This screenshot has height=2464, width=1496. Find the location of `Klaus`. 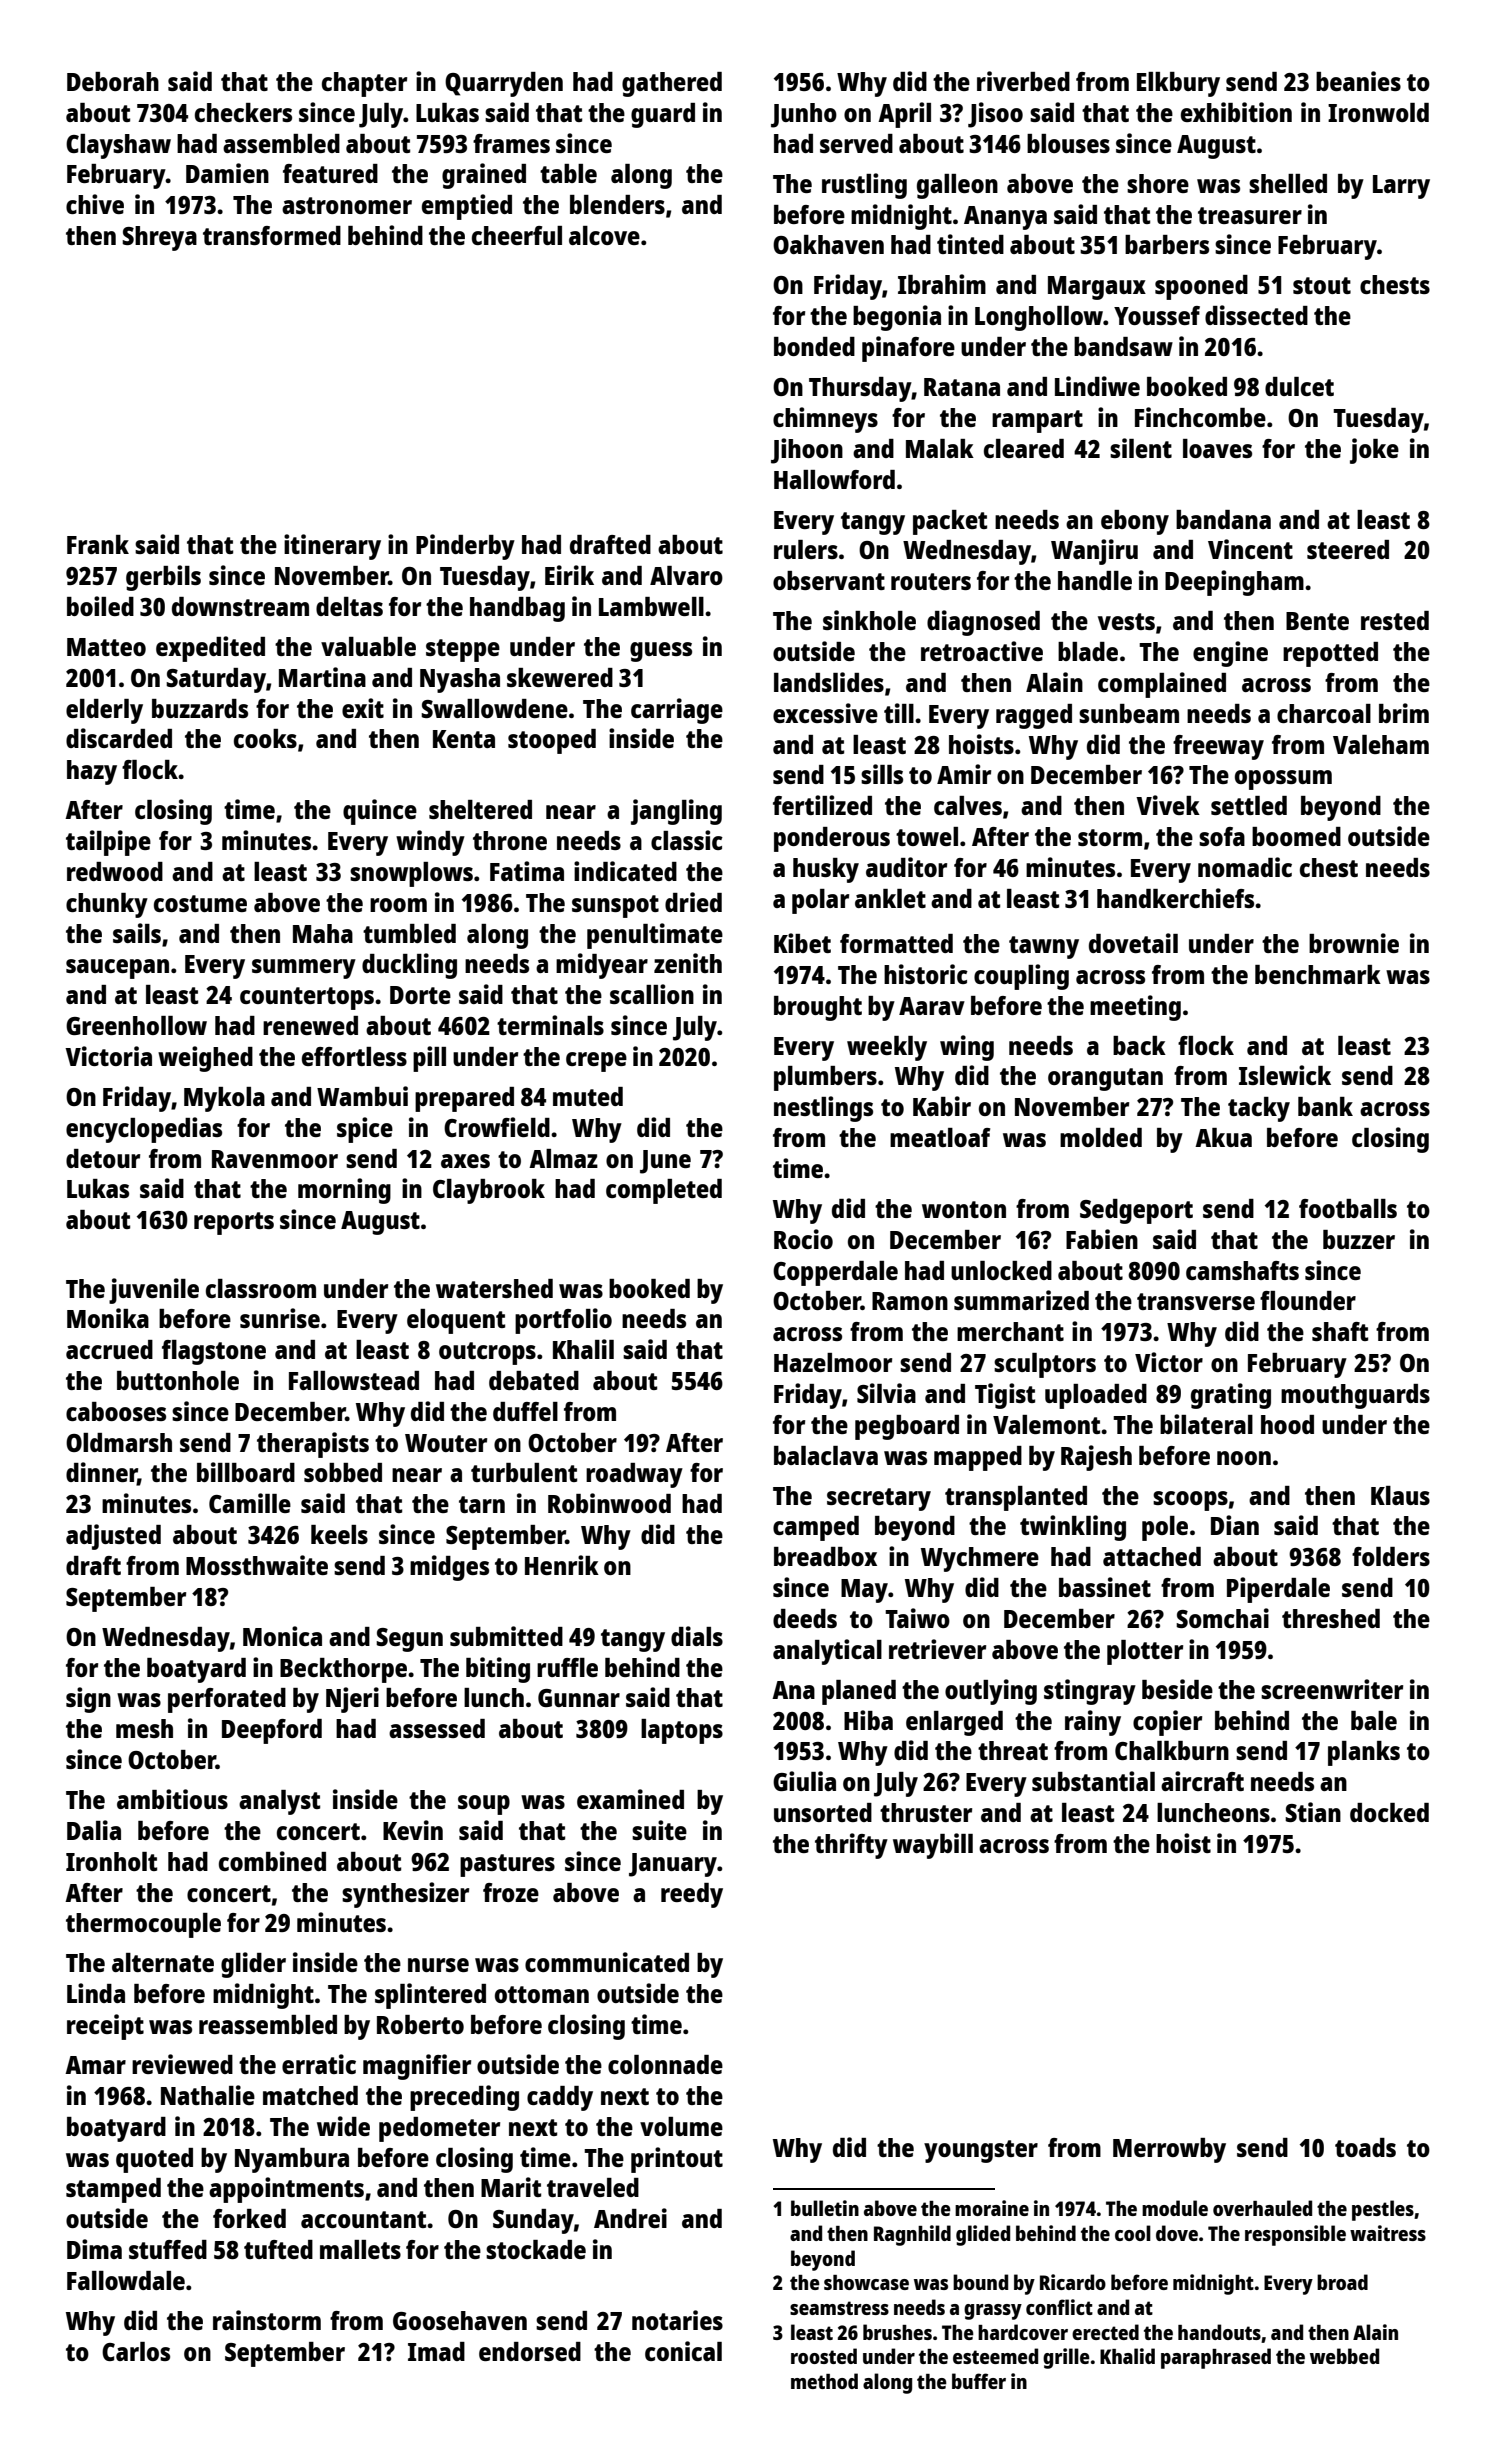

Klaus is located at coordinates (1400, 1495).
